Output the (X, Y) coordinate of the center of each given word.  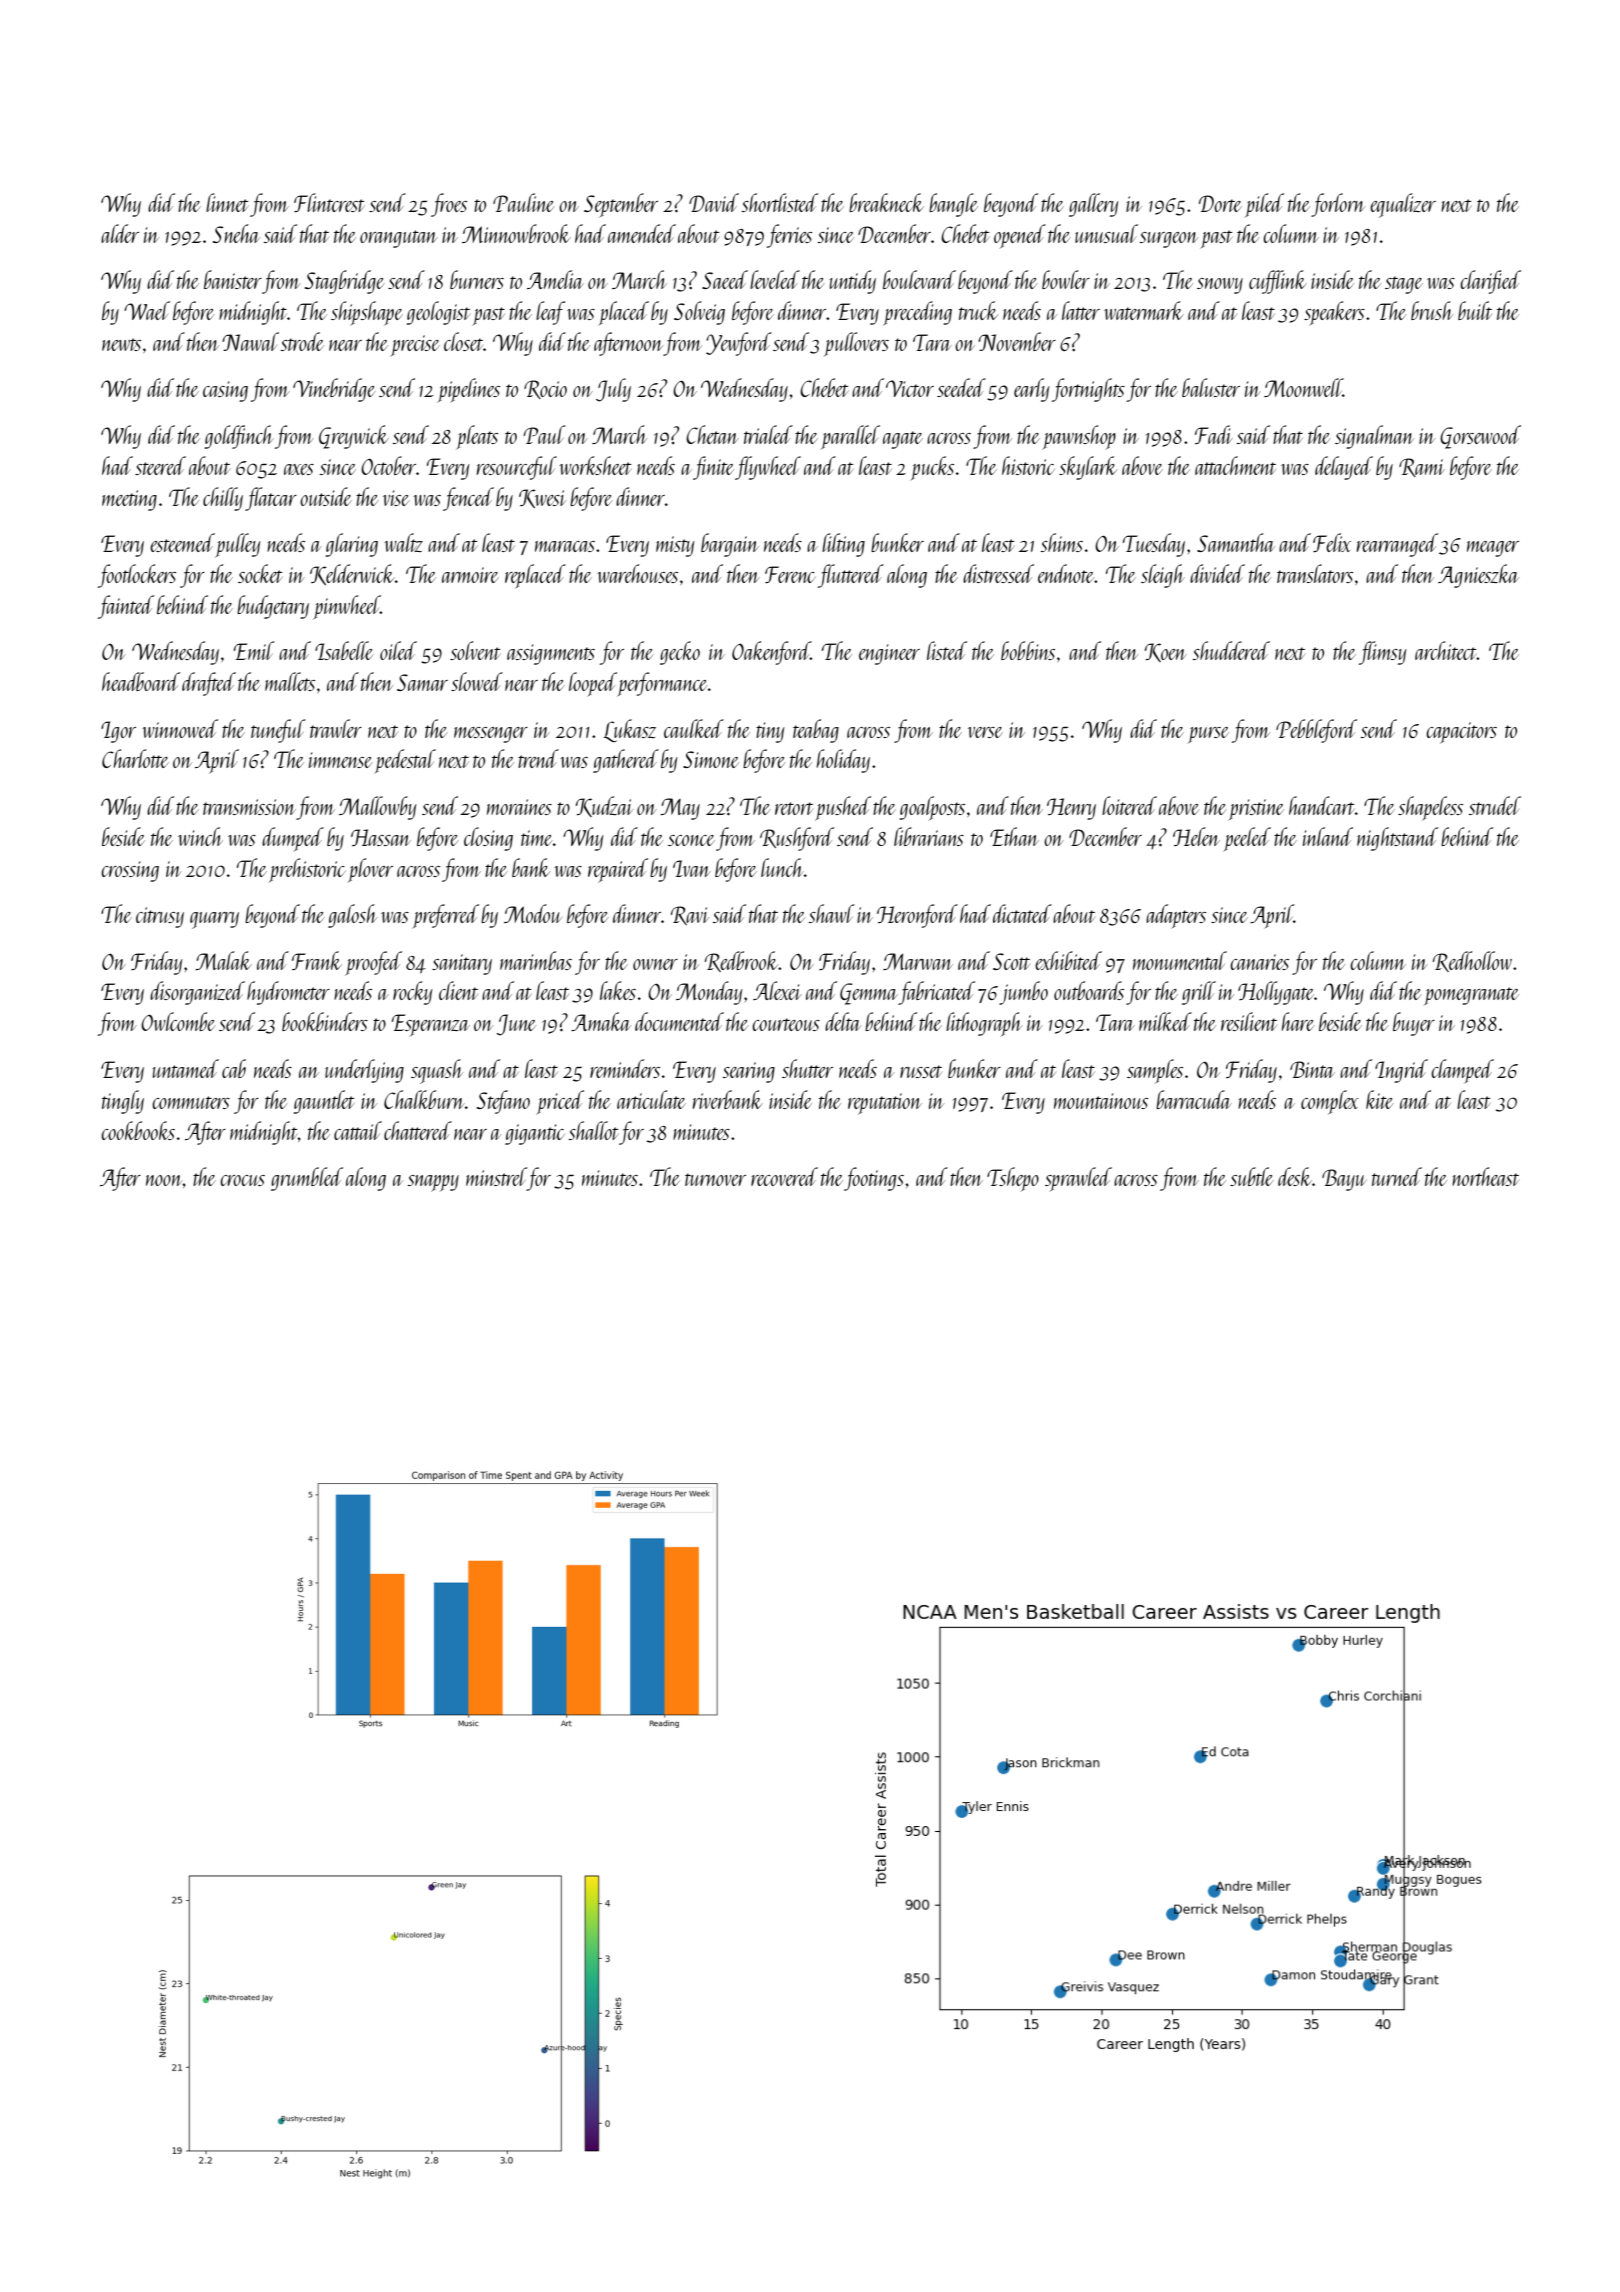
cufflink (1278, 282)
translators (1315, 573)
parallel (850, 437)
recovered (784, 1176)
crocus (242, 1180)
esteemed (182, 542)
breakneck (886, 202)
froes (449, 205)
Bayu (1344, 1180)
